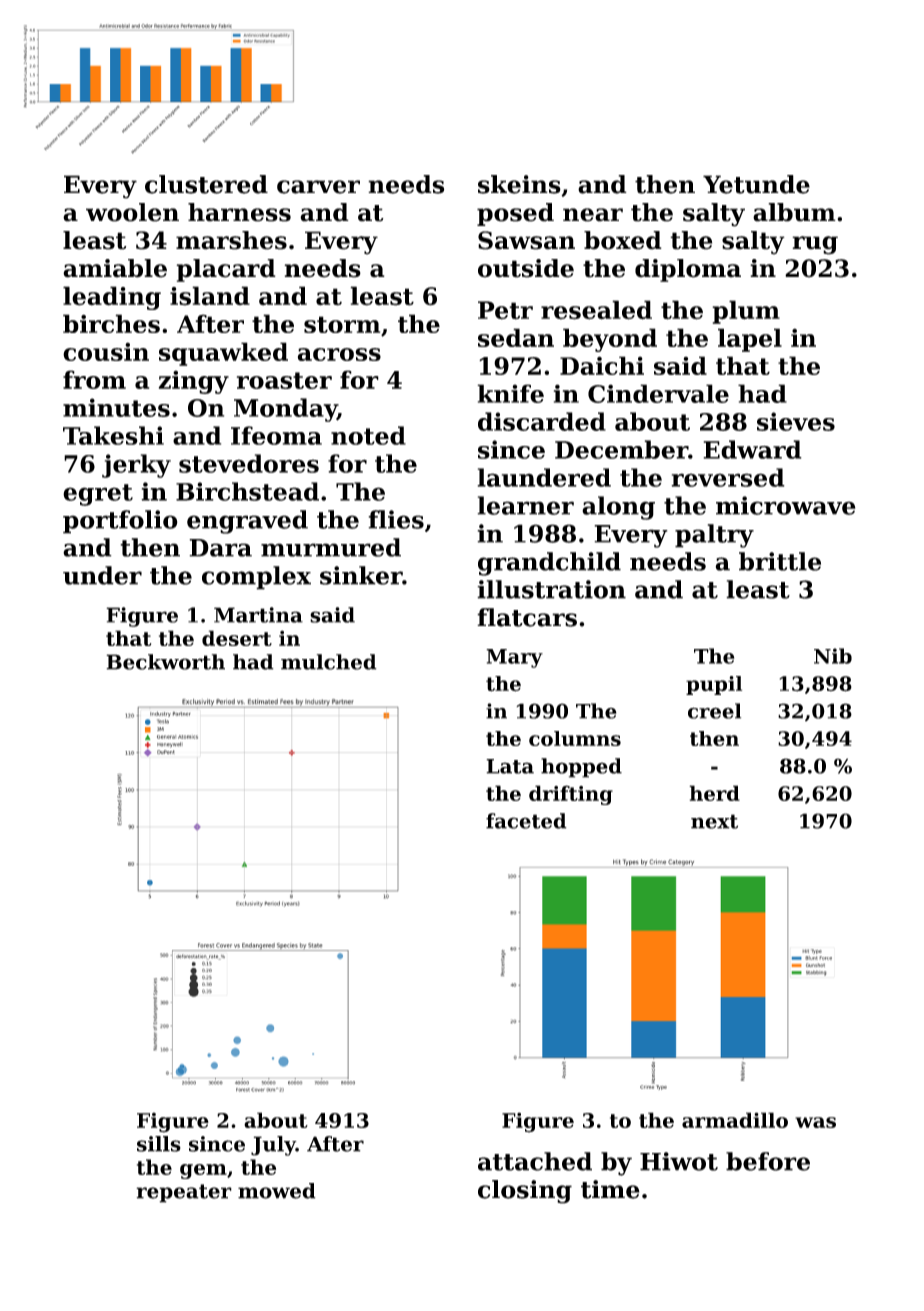 The image size is (924, 1311). I want to click on Beckworth, so click(165, 662).
